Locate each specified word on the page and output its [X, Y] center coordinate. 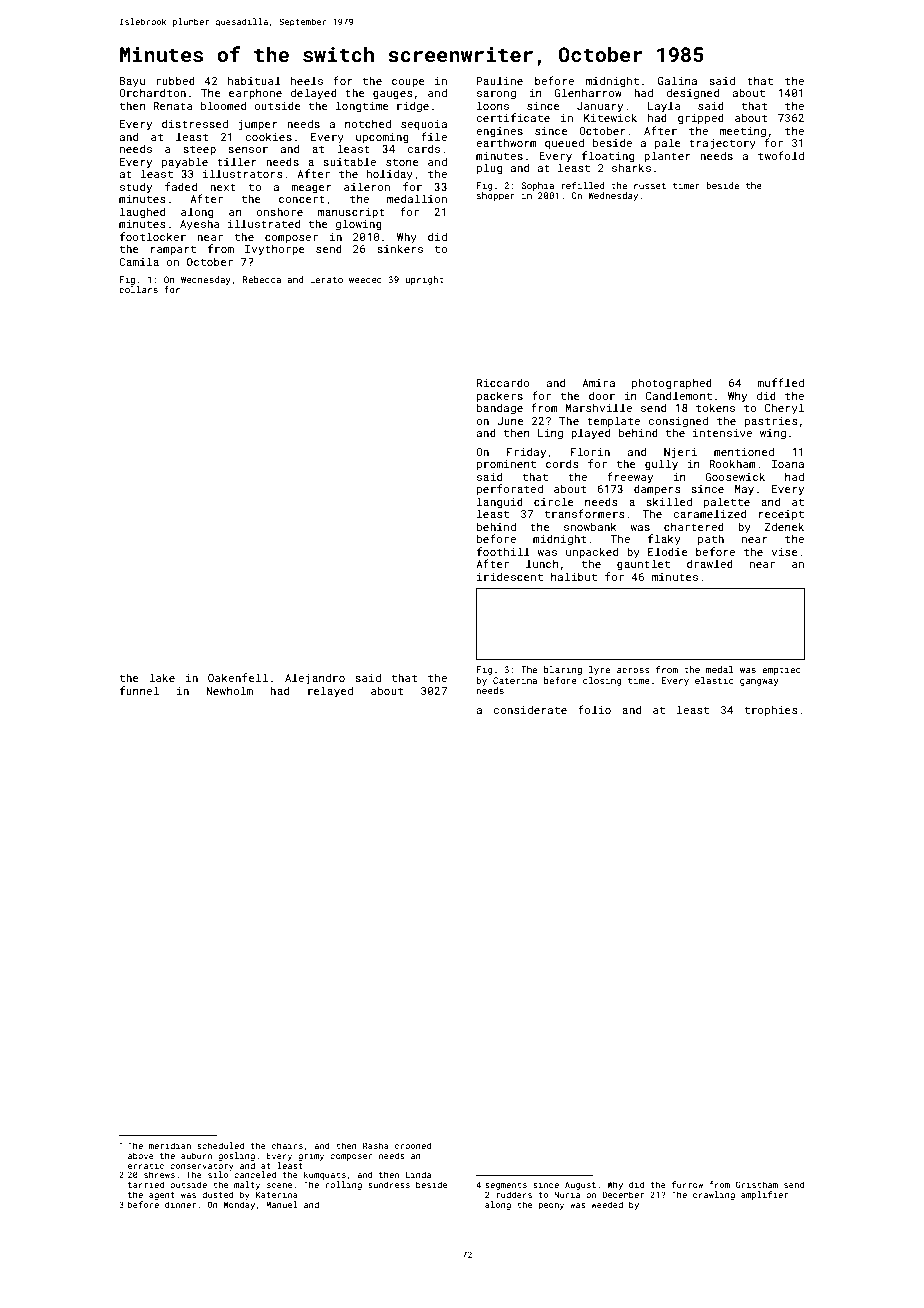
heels [307, 80]
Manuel [282, 1204]
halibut [574, 576]
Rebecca [262, 279]
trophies [771, 710]
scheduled [220, 1145]
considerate [530, 709]
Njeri [680, 453]
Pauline [500, 80]
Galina [677, 80]
